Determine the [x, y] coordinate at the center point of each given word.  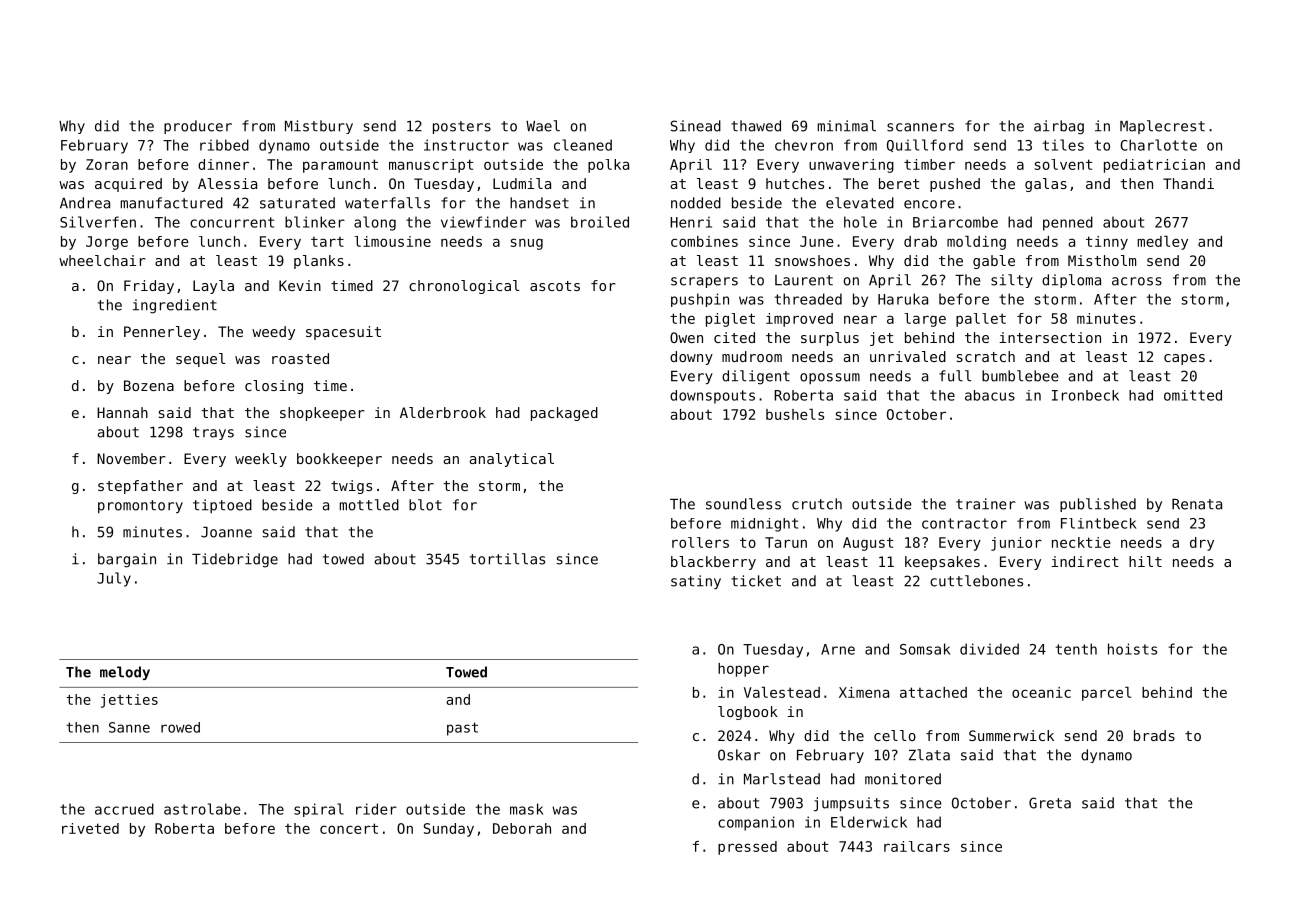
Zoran [107, 164]
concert [349, 828]
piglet [730, 320]
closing [274, 387]
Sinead [696, 126]
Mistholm [1102, 260]
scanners [920, 127]
